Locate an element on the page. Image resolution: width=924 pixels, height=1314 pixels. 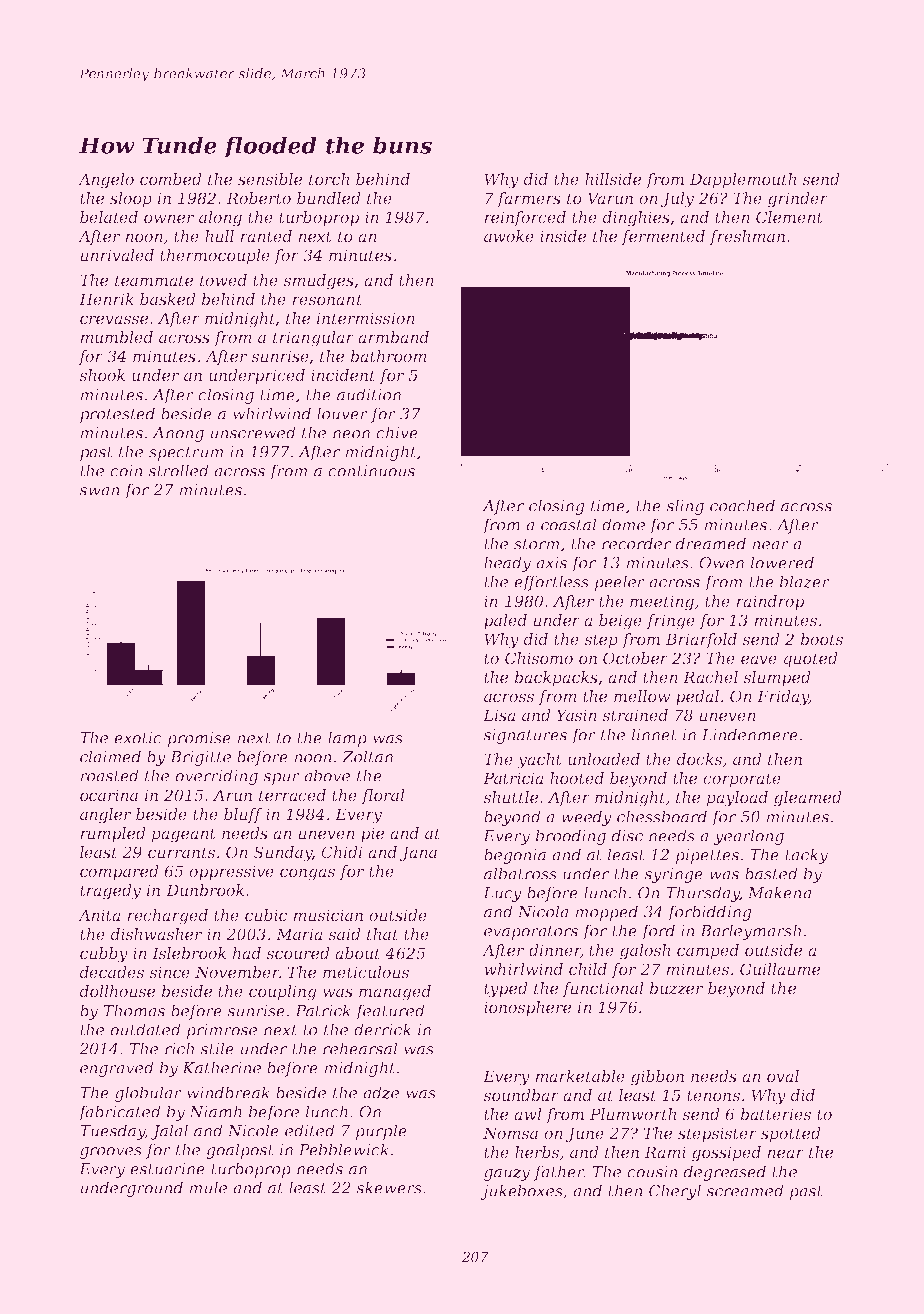
farmers is located at coordinates (529, 199).
